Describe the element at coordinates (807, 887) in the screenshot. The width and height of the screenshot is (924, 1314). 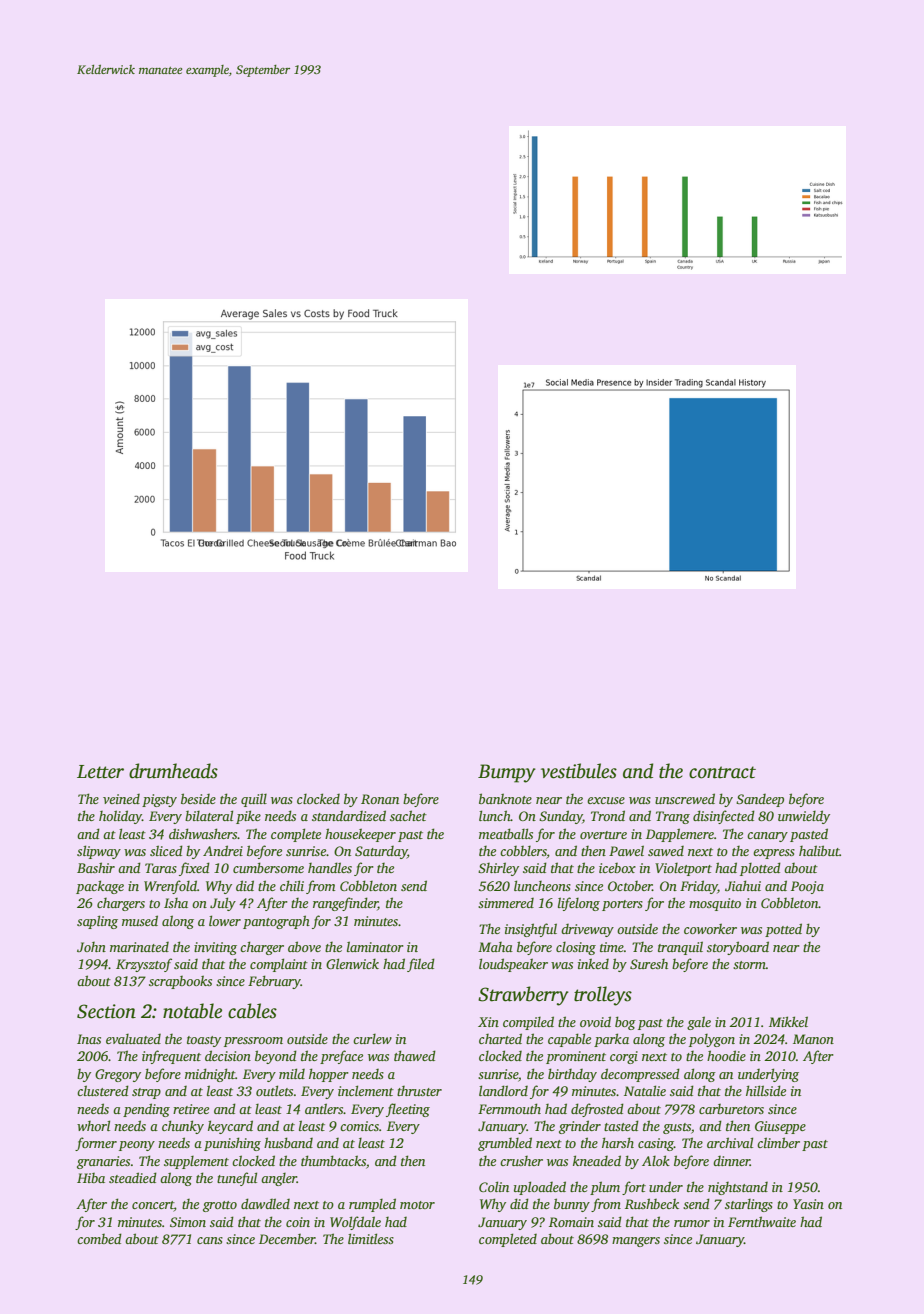
I see `Pooja` at that location.
